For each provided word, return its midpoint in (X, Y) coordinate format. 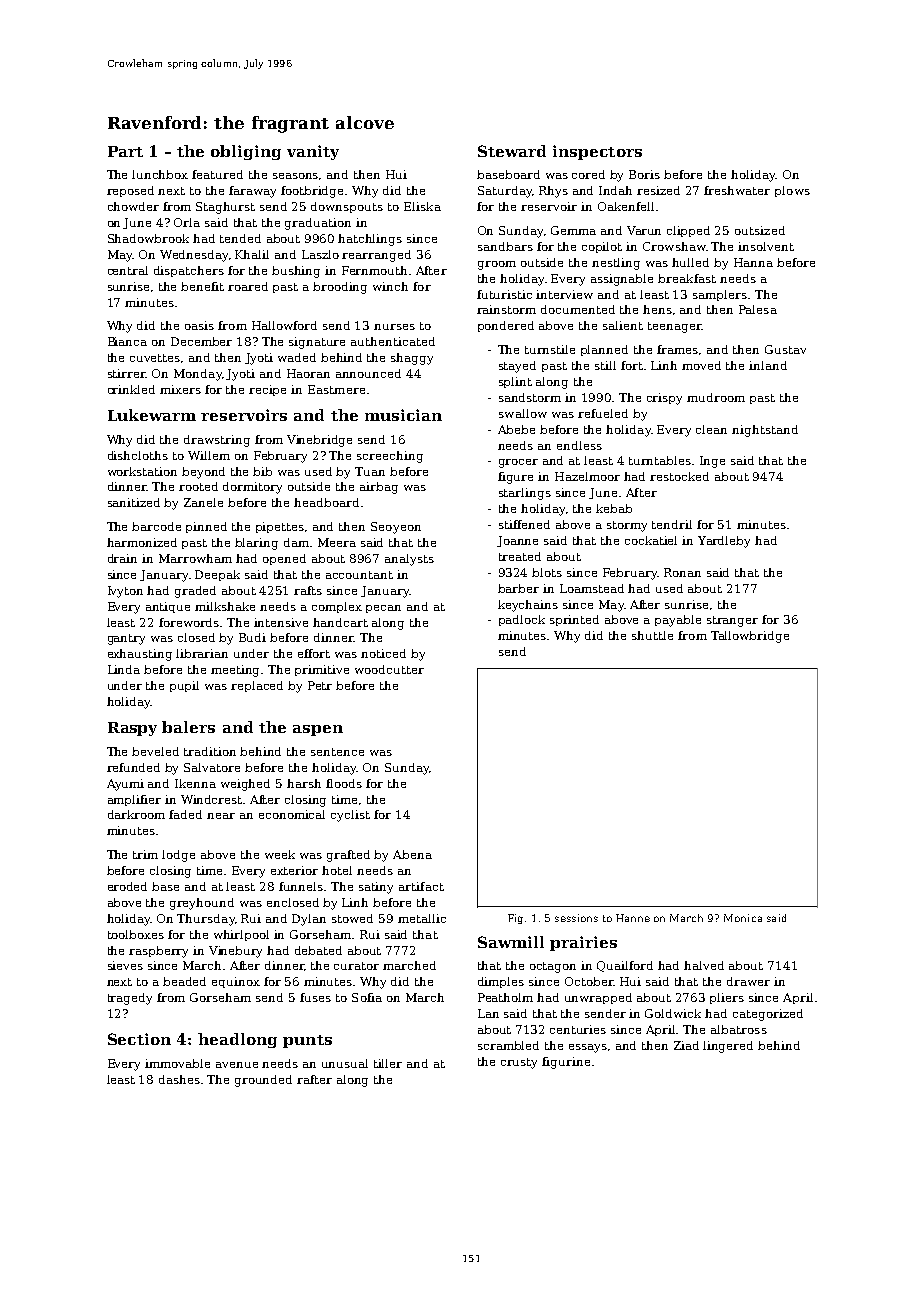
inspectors (597, 152)
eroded (127, 886)
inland (768, 365)
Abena (412, 854)
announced (368, 373)
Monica (743, 918)
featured (217, 174)
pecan (383, 609)
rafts (308, 590)
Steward (512, 151)
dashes (179, 1079)
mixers (180, 389)
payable (678, 621)
